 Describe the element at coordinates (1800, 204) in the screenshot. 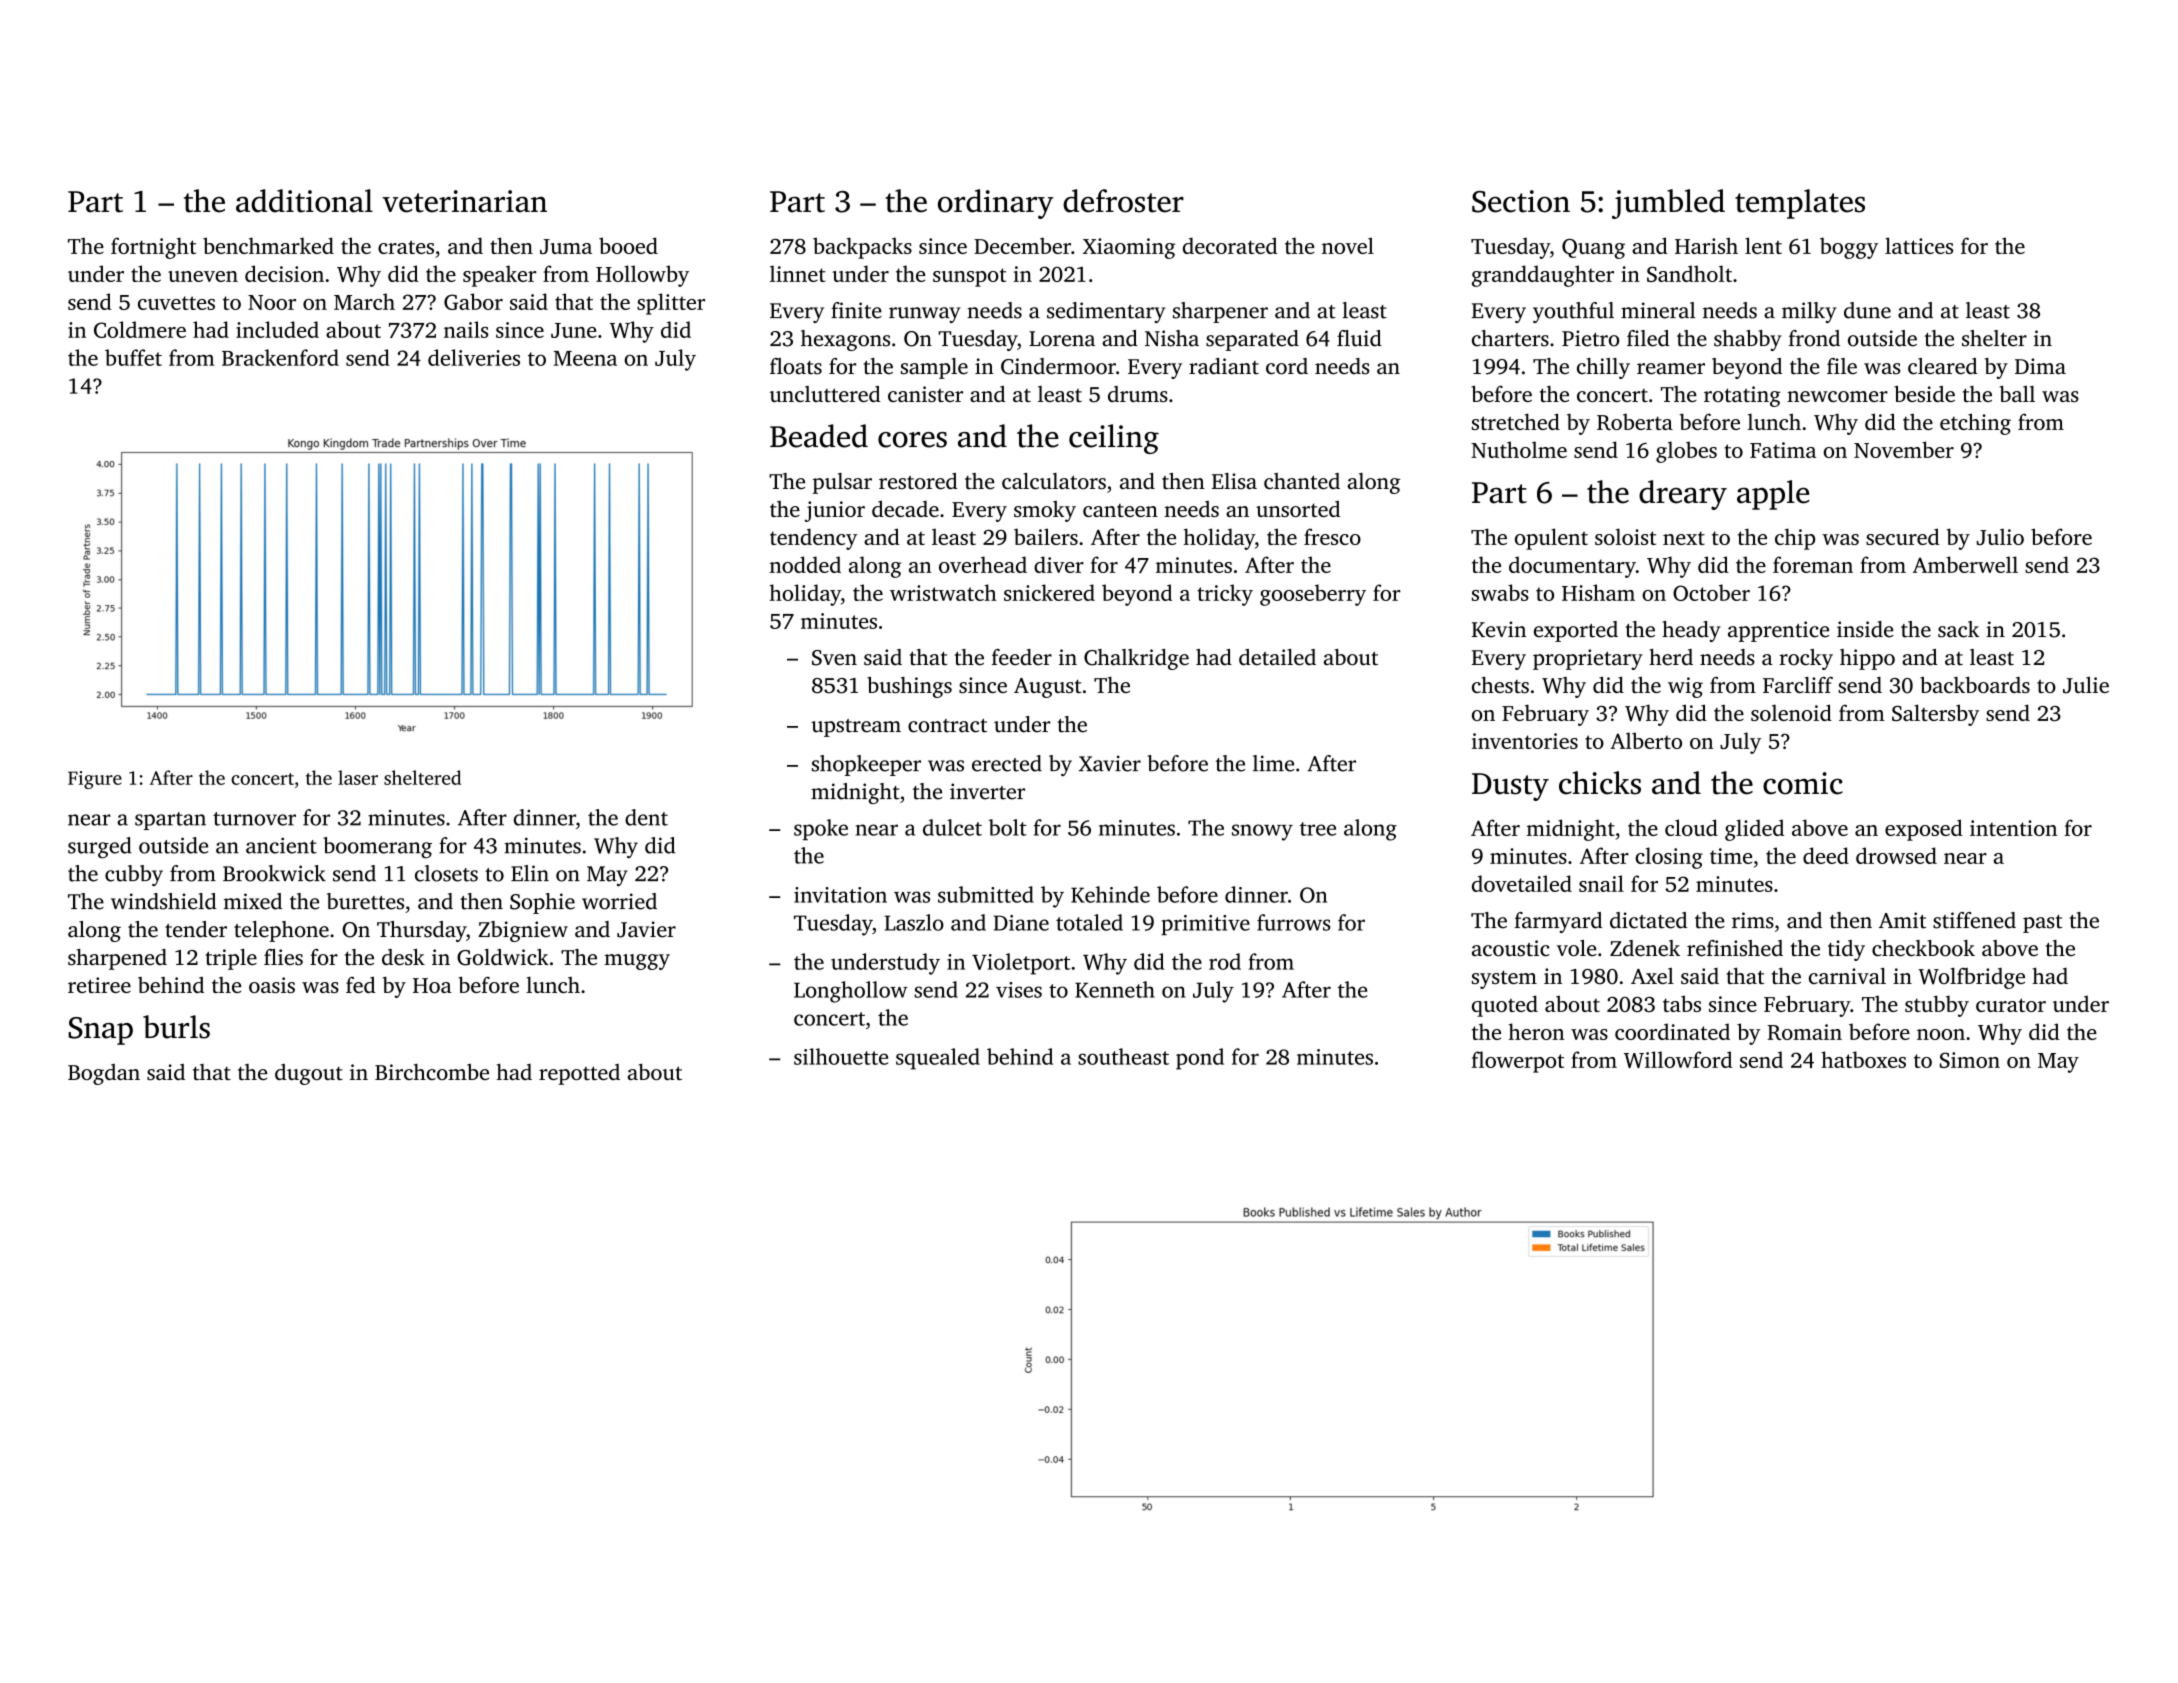

I see `templates` at that location.
